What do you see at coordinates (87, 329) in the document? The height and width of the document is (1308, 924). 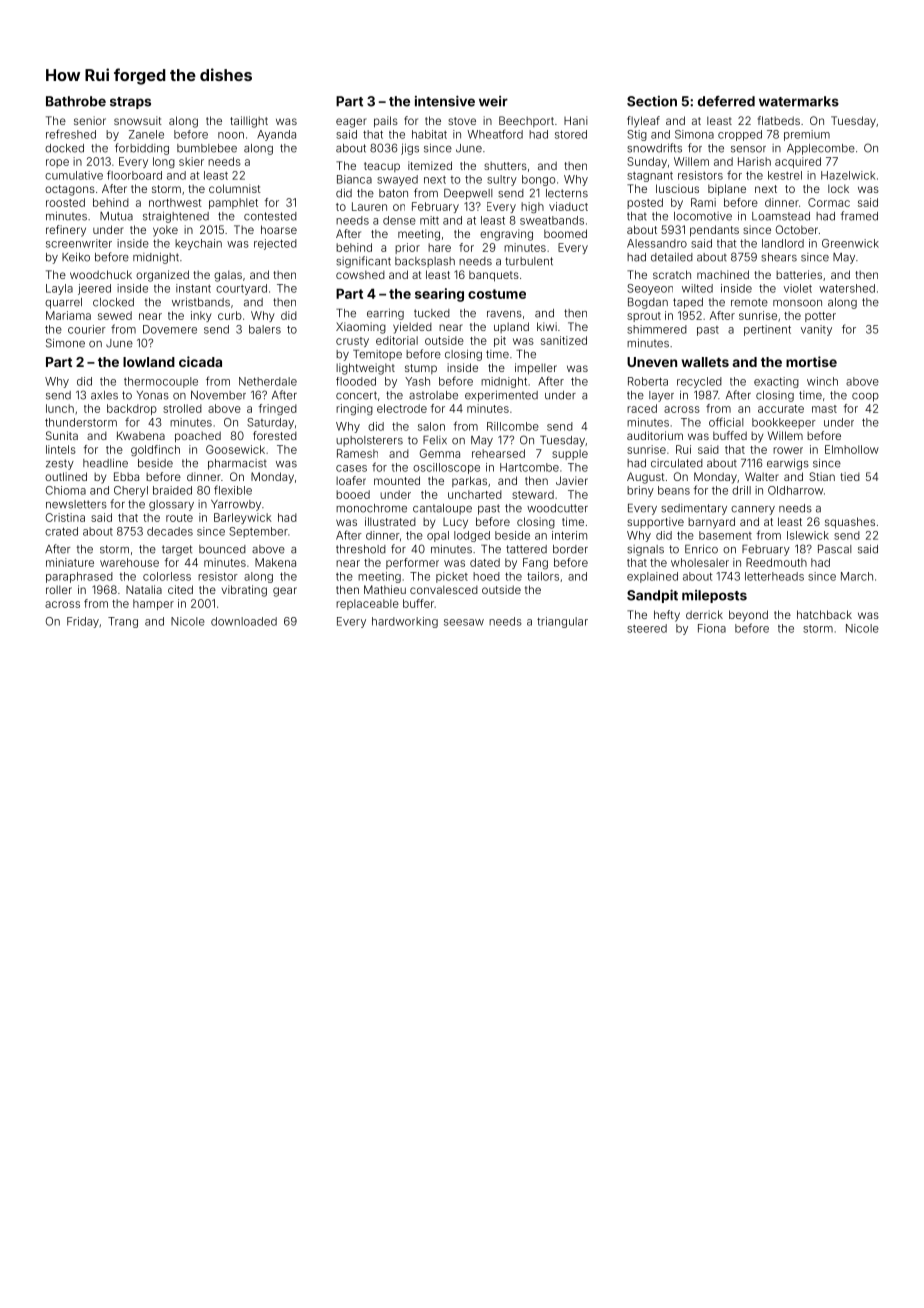 I see `courier` at bounding box center [87, 329].
